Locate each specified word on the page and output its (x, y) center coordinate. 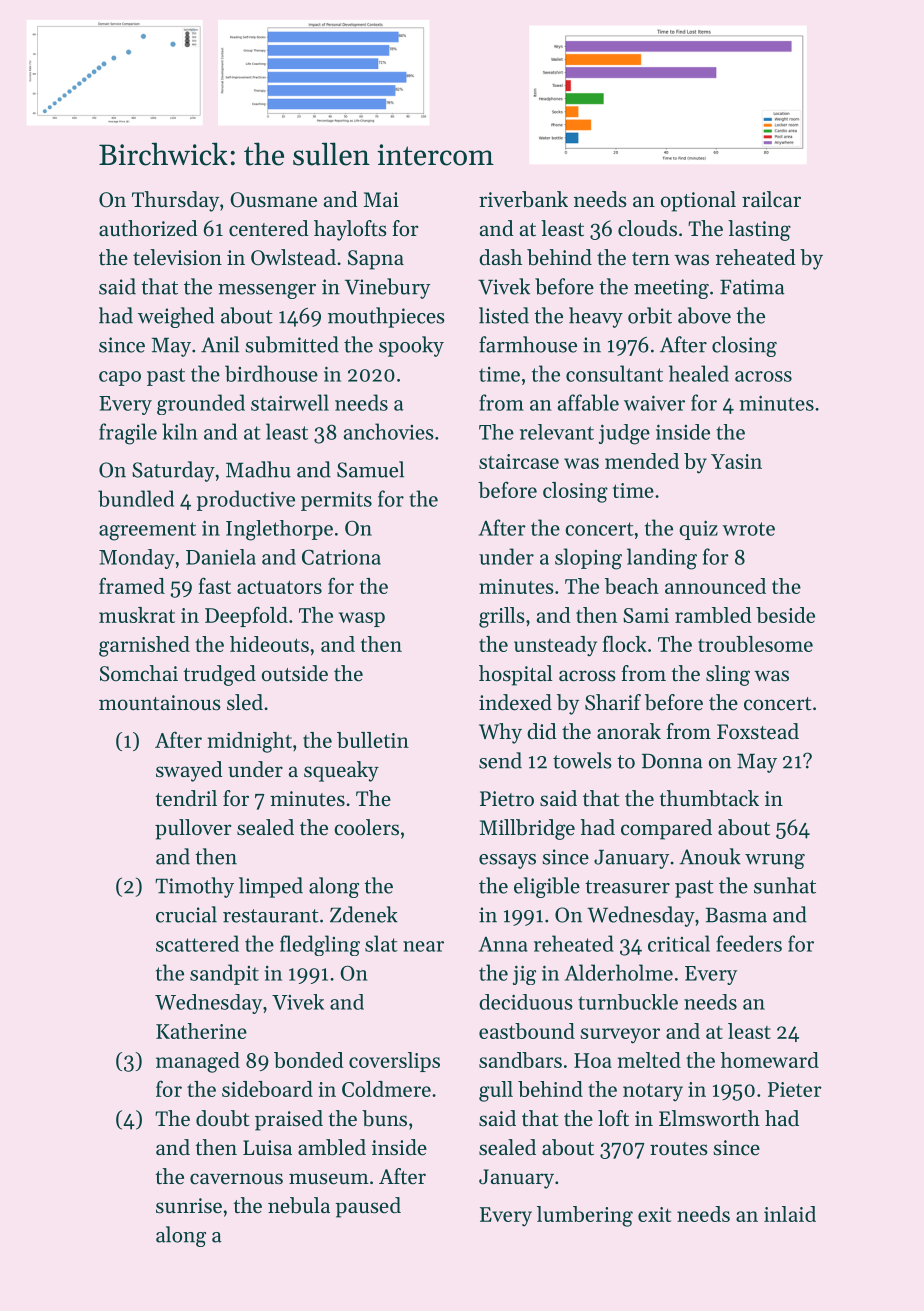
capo (120, 378)
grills (502, 617)
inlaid (790, 1214)
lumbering (585, 1216)
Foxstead (758, 731)
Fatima (752, 287)
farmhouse (528, 344)
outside (295, 673)
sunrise (189, 1206)
